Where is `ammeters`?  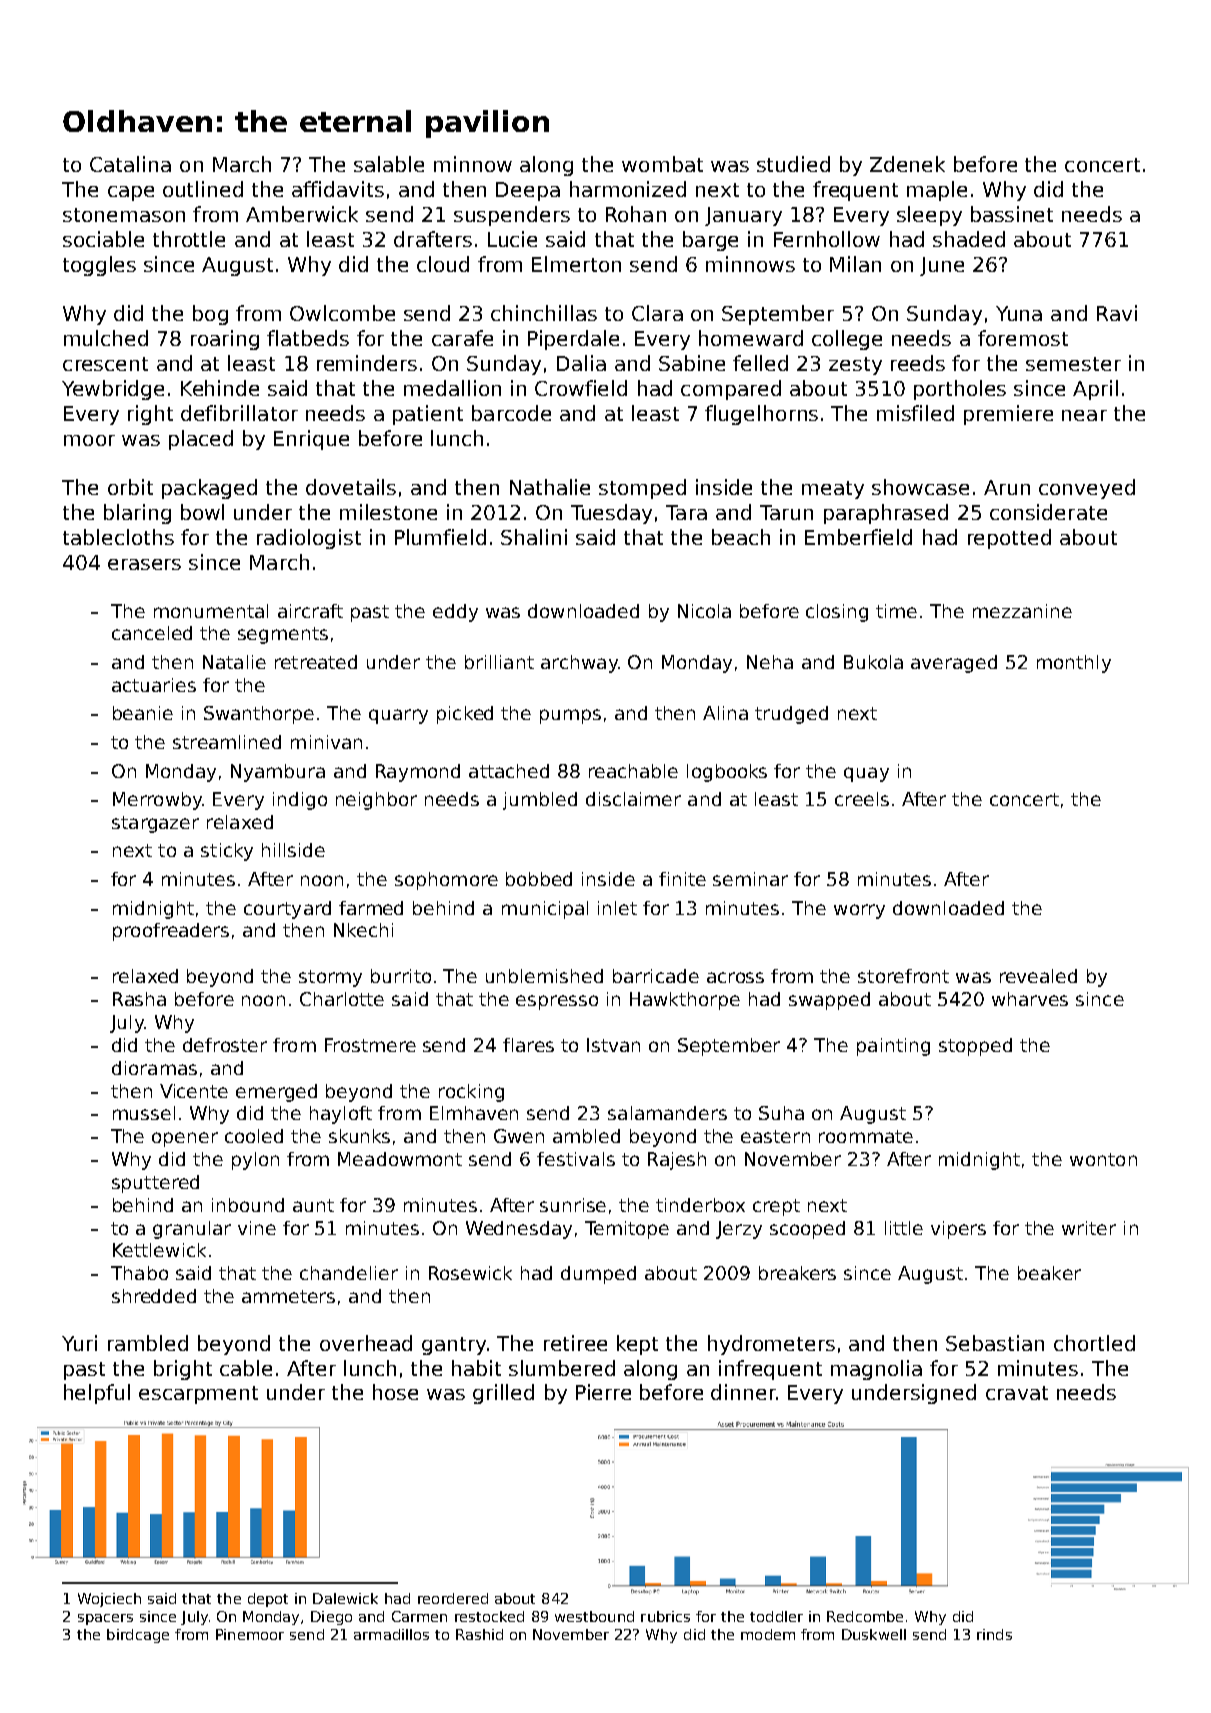 ammeters is located at coordinates (288, 1296).
